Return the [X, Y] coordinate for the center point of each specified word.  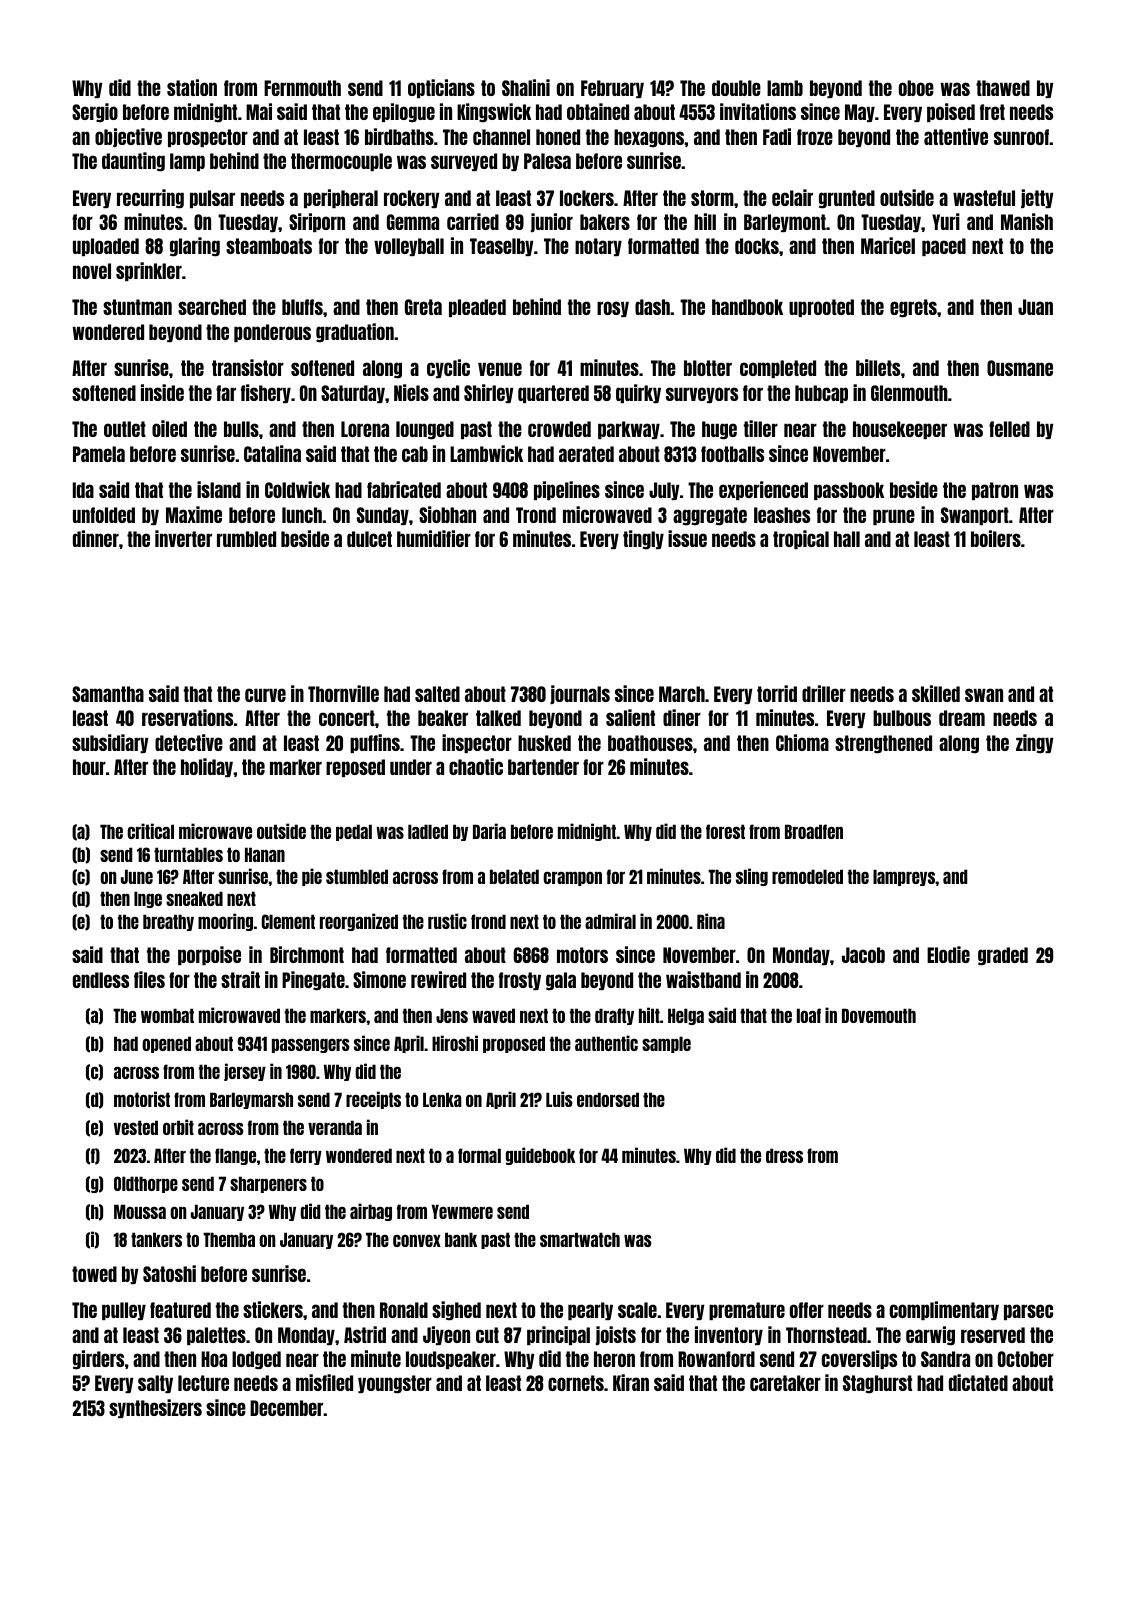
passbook [849, 491]
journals [580, 695]
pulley [124, 1311]
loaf [809, 1015]
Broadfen [814, 831]
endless [101, 980]
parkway [629, 430]
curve [265, 695]
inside [162, 392]
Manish [1027, 221]
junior [552, 222]
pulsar [212, 199]
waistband [703, 979]
